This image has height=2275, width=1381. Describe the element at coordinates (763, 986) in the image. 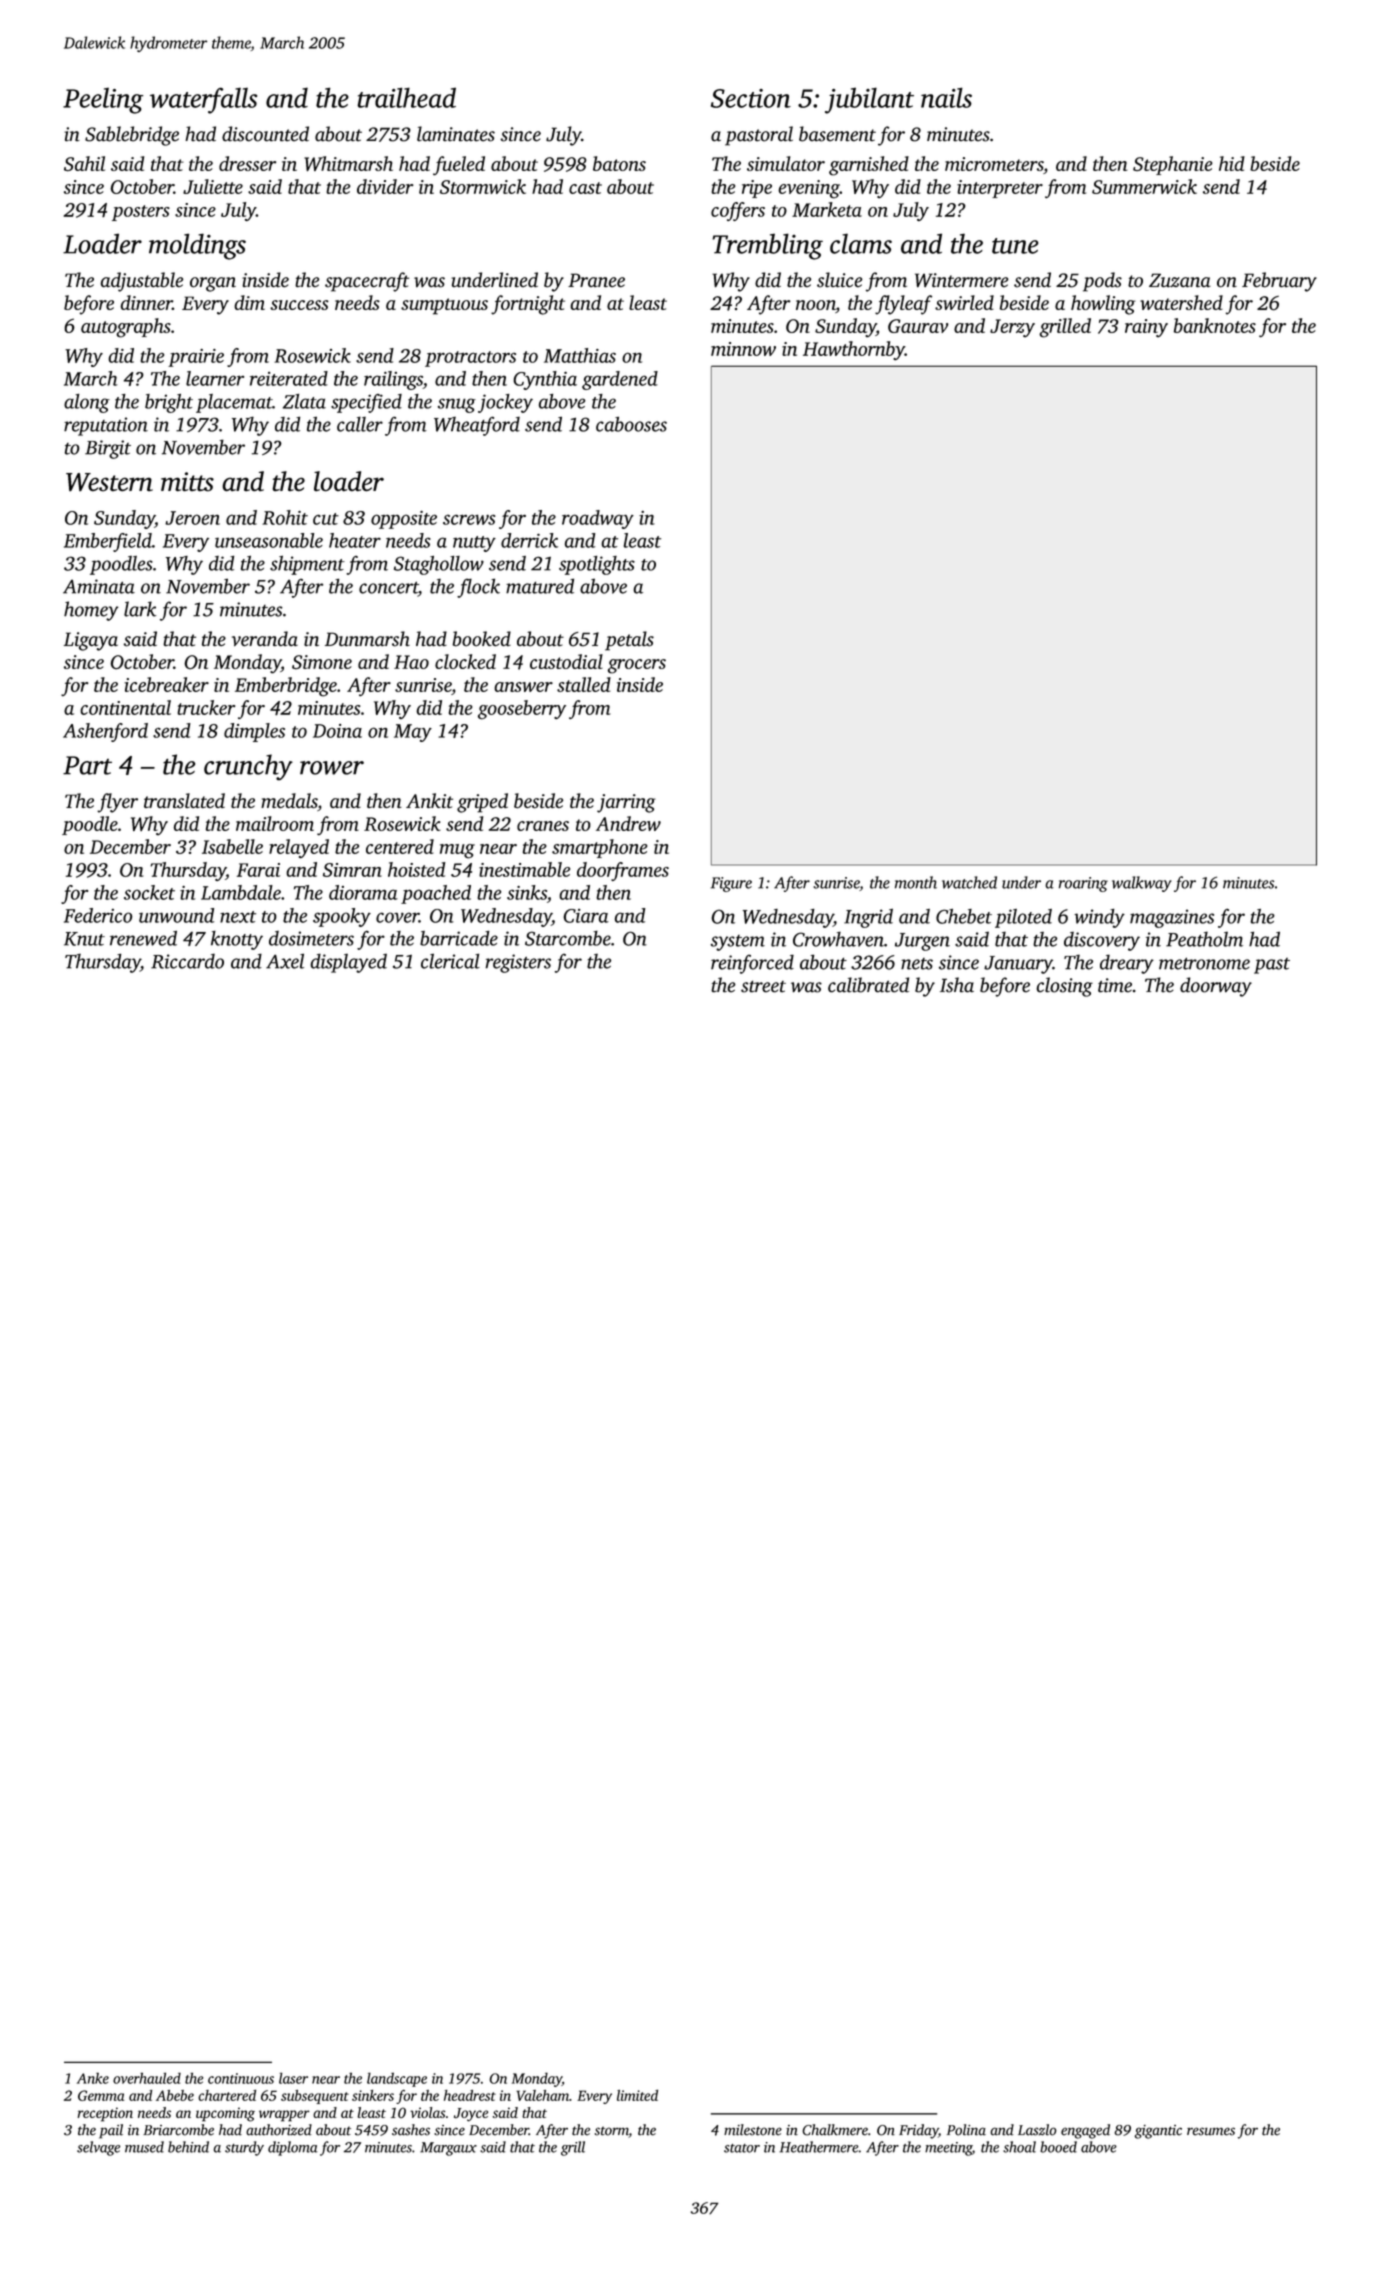

I see `street` at that location.
